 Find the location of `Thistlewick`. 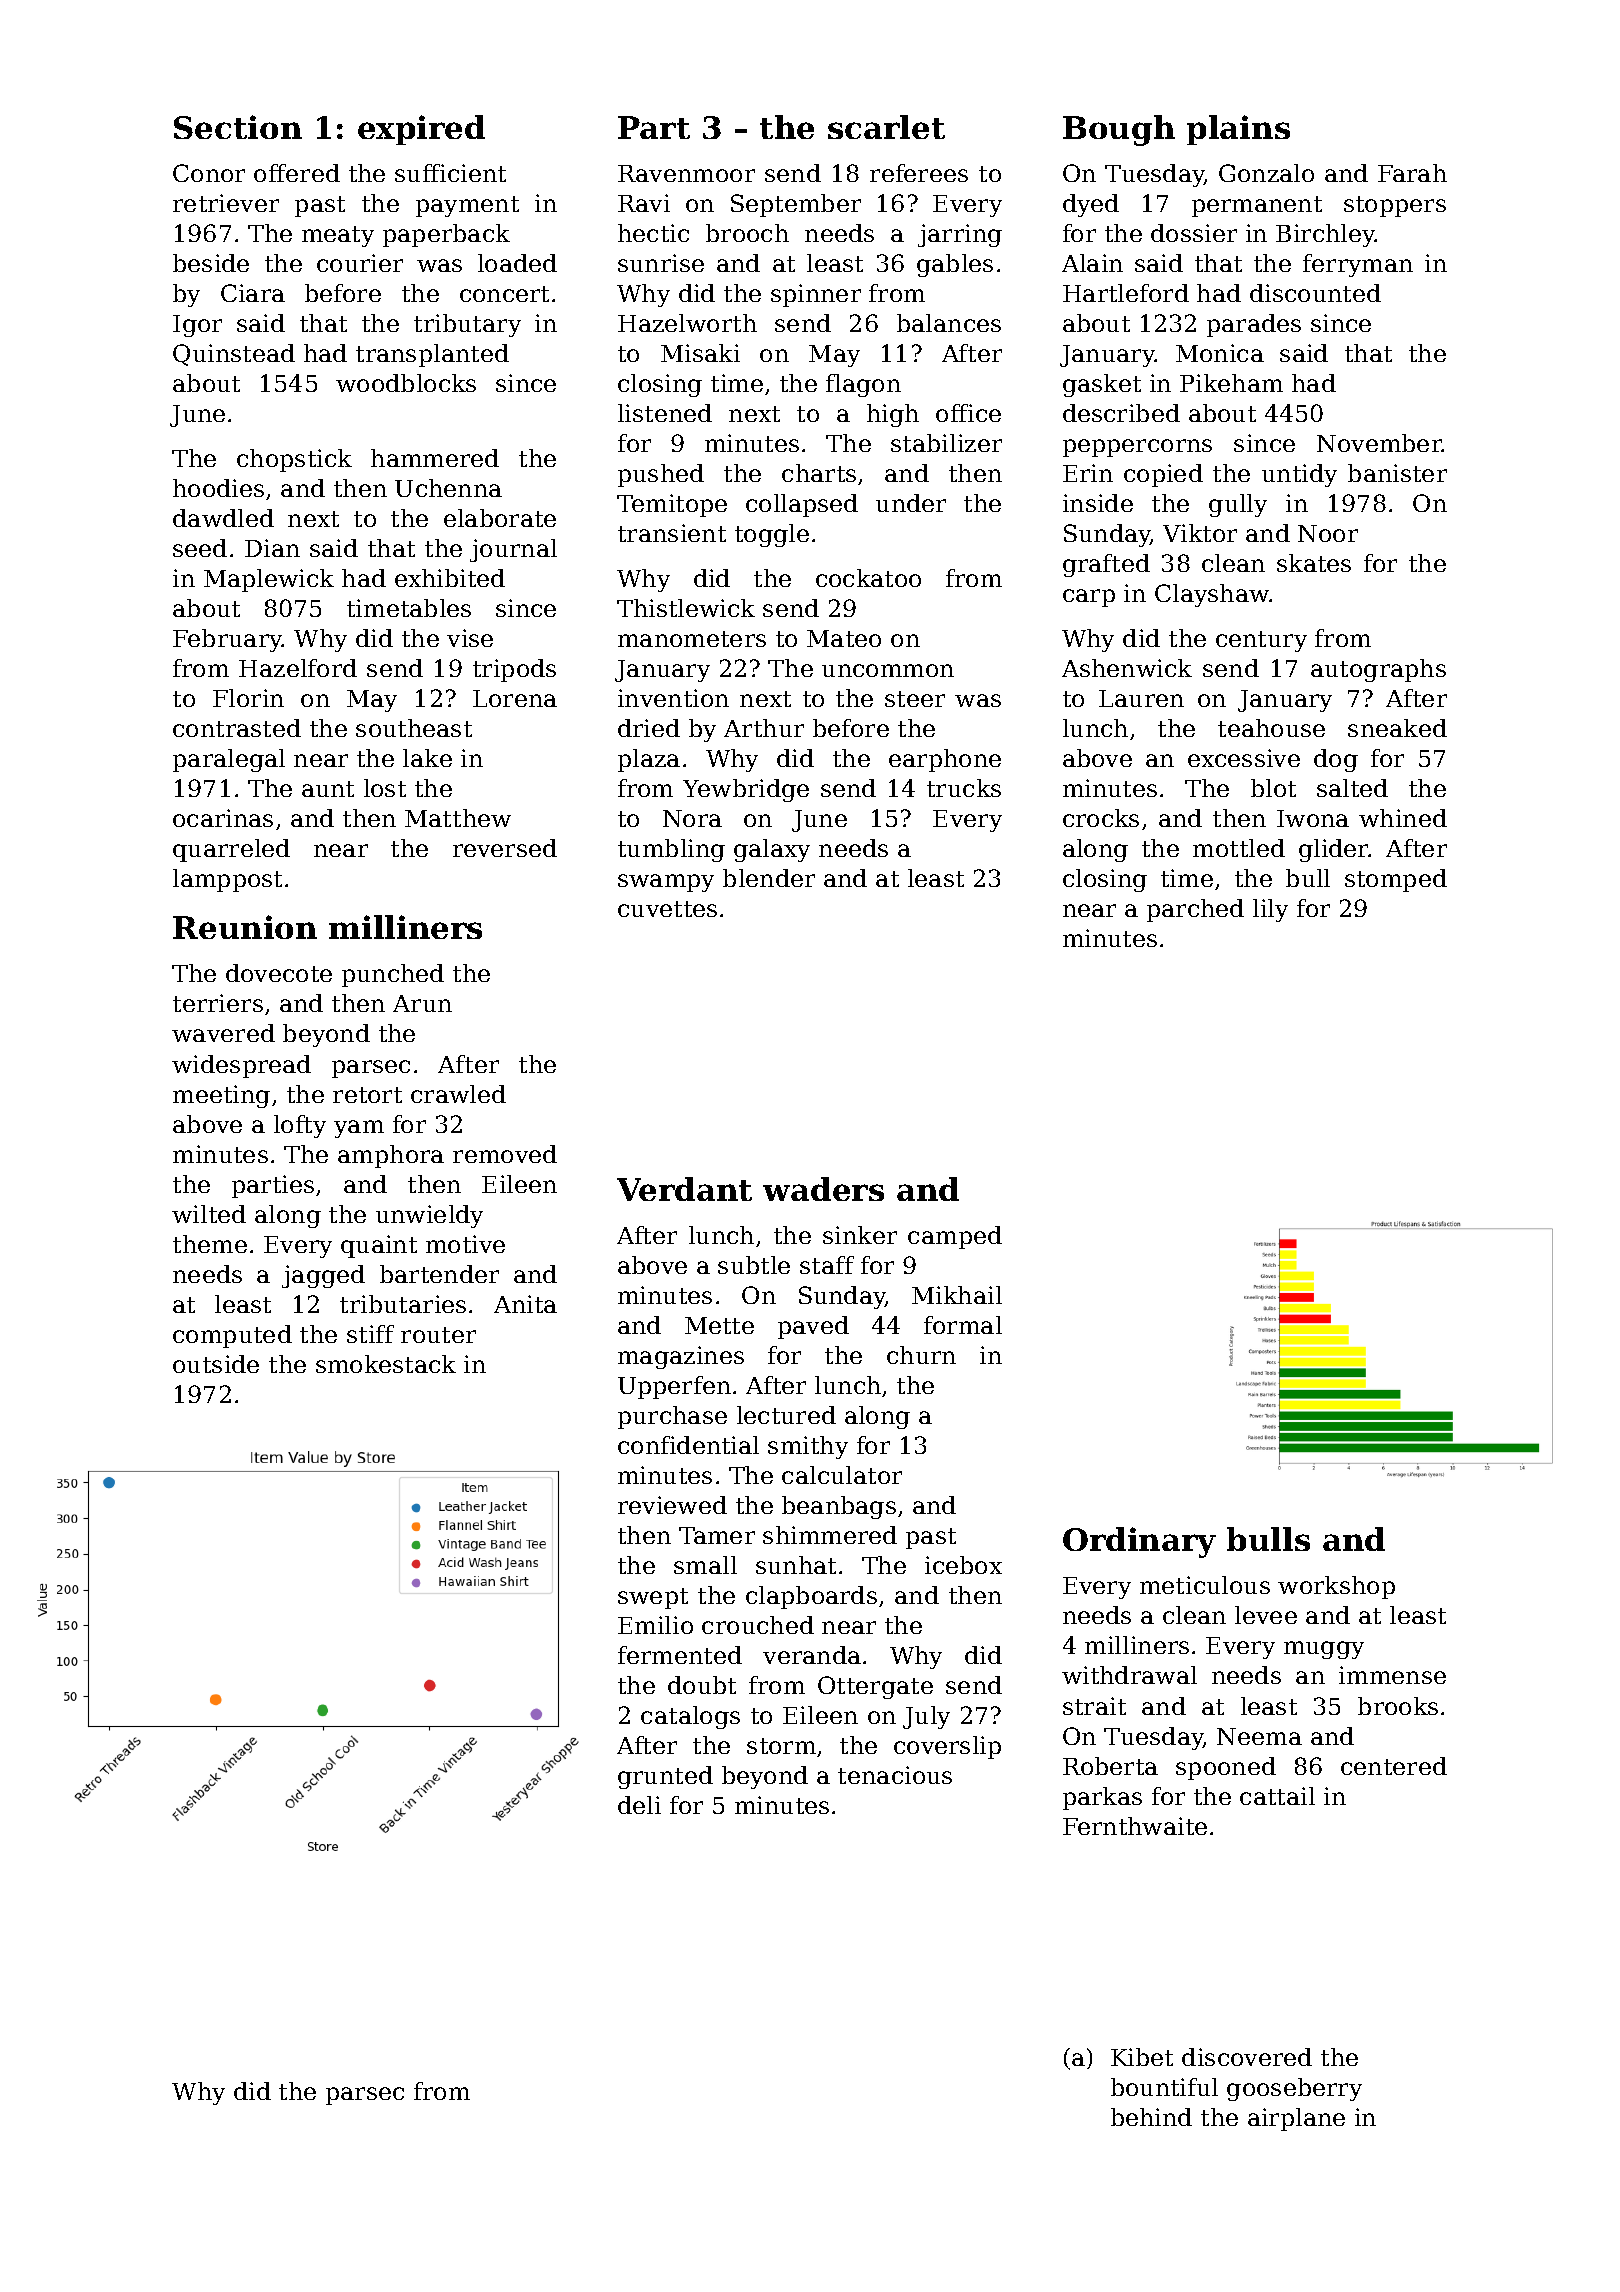

Thistlewick is located at coordinates (686, 608).
